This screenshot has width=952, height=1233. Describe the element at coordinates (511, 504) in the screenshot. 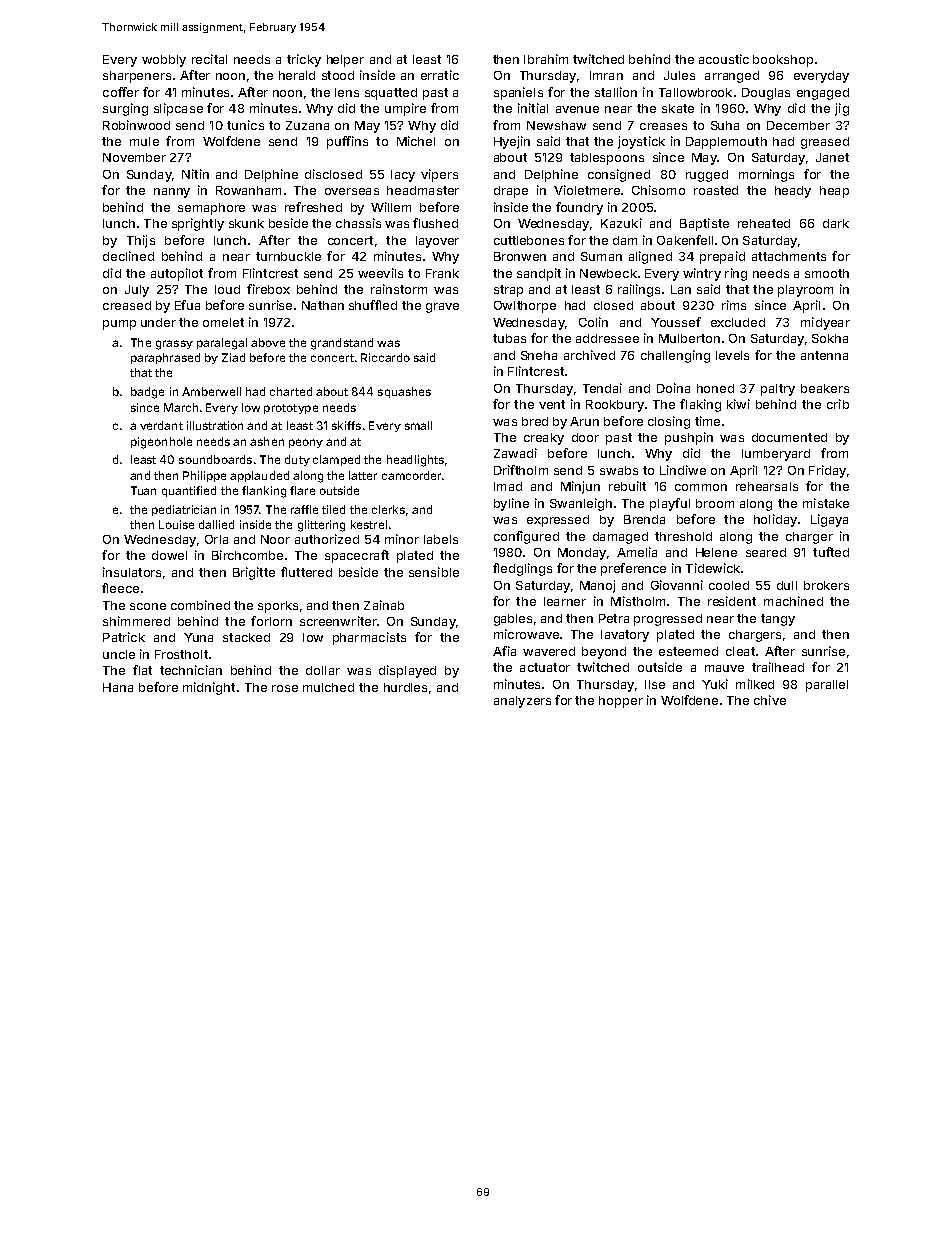

I see `byline` at that location.
